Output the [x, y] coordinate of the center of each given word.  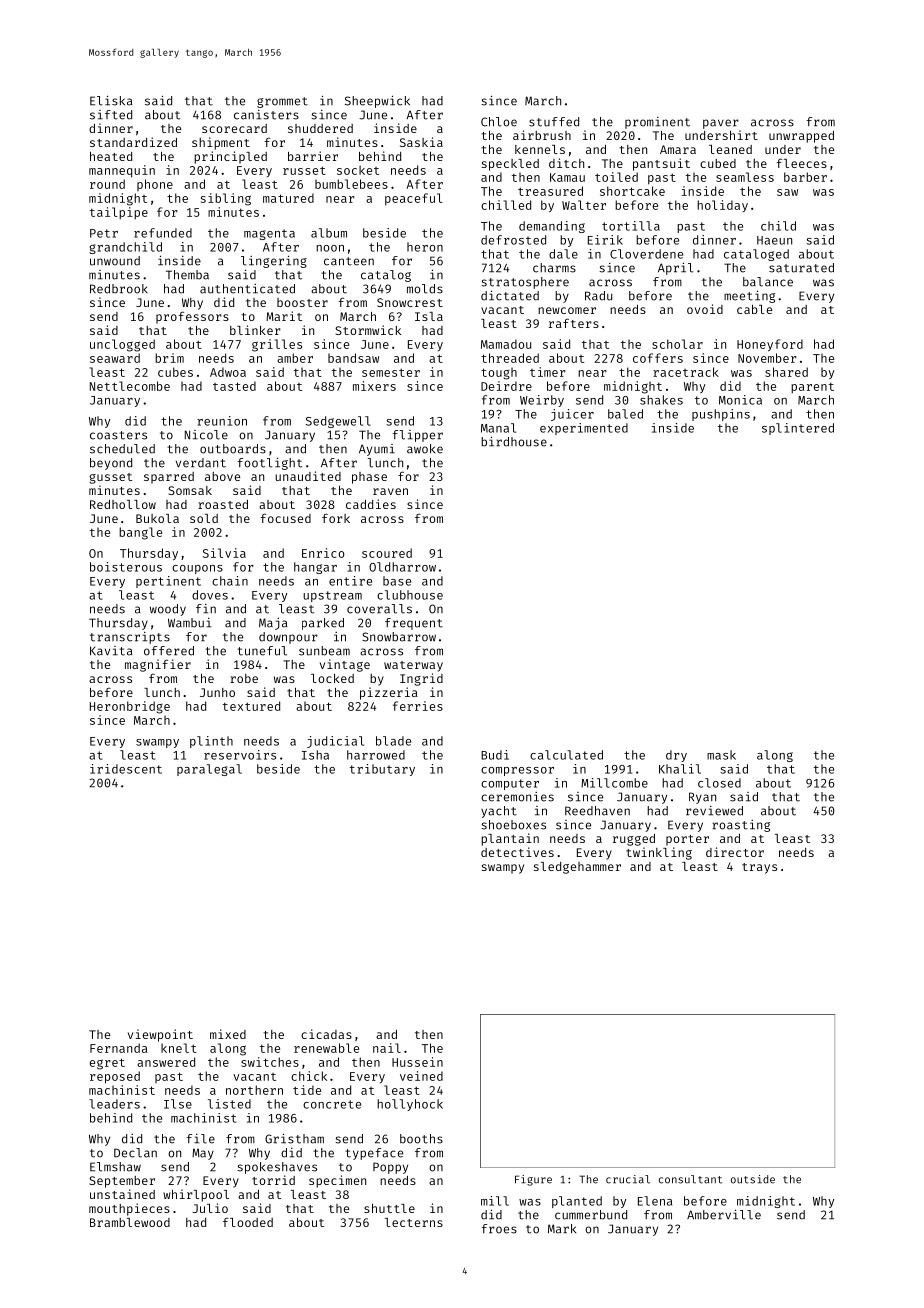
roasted [223, 504]
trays [759, 868]
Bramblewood [130, 1222]
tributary [382, 770]
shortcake [632, 191]
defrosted [513, 240]
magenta [269, 234]
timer [547, 372]
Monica [740, 400]
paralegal [209, 770]
